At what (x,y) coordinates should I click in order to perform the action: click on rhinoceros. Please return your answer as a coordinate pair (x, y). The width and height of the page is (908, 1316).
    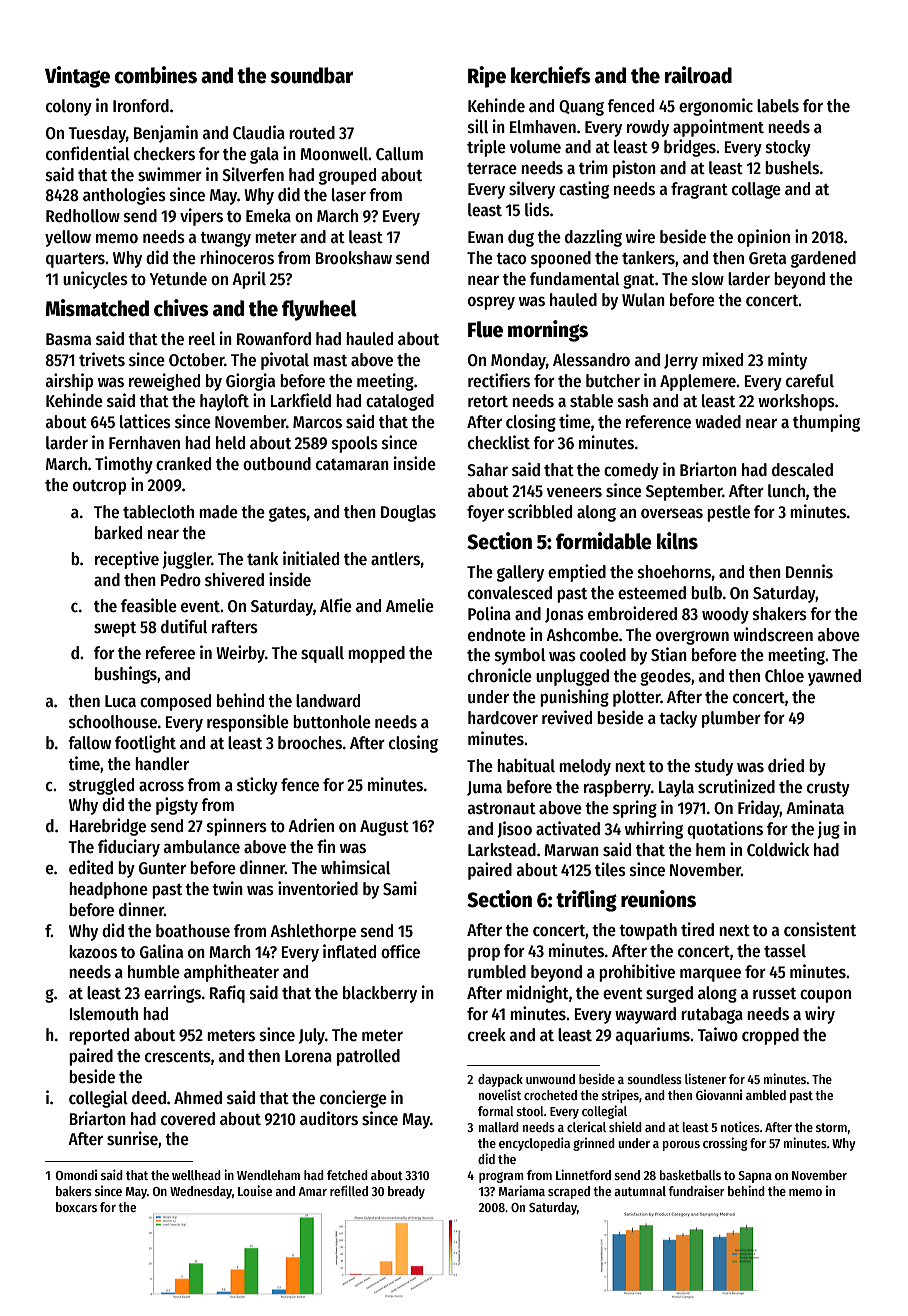
    Looking at the image, I should click on (237, 257).
